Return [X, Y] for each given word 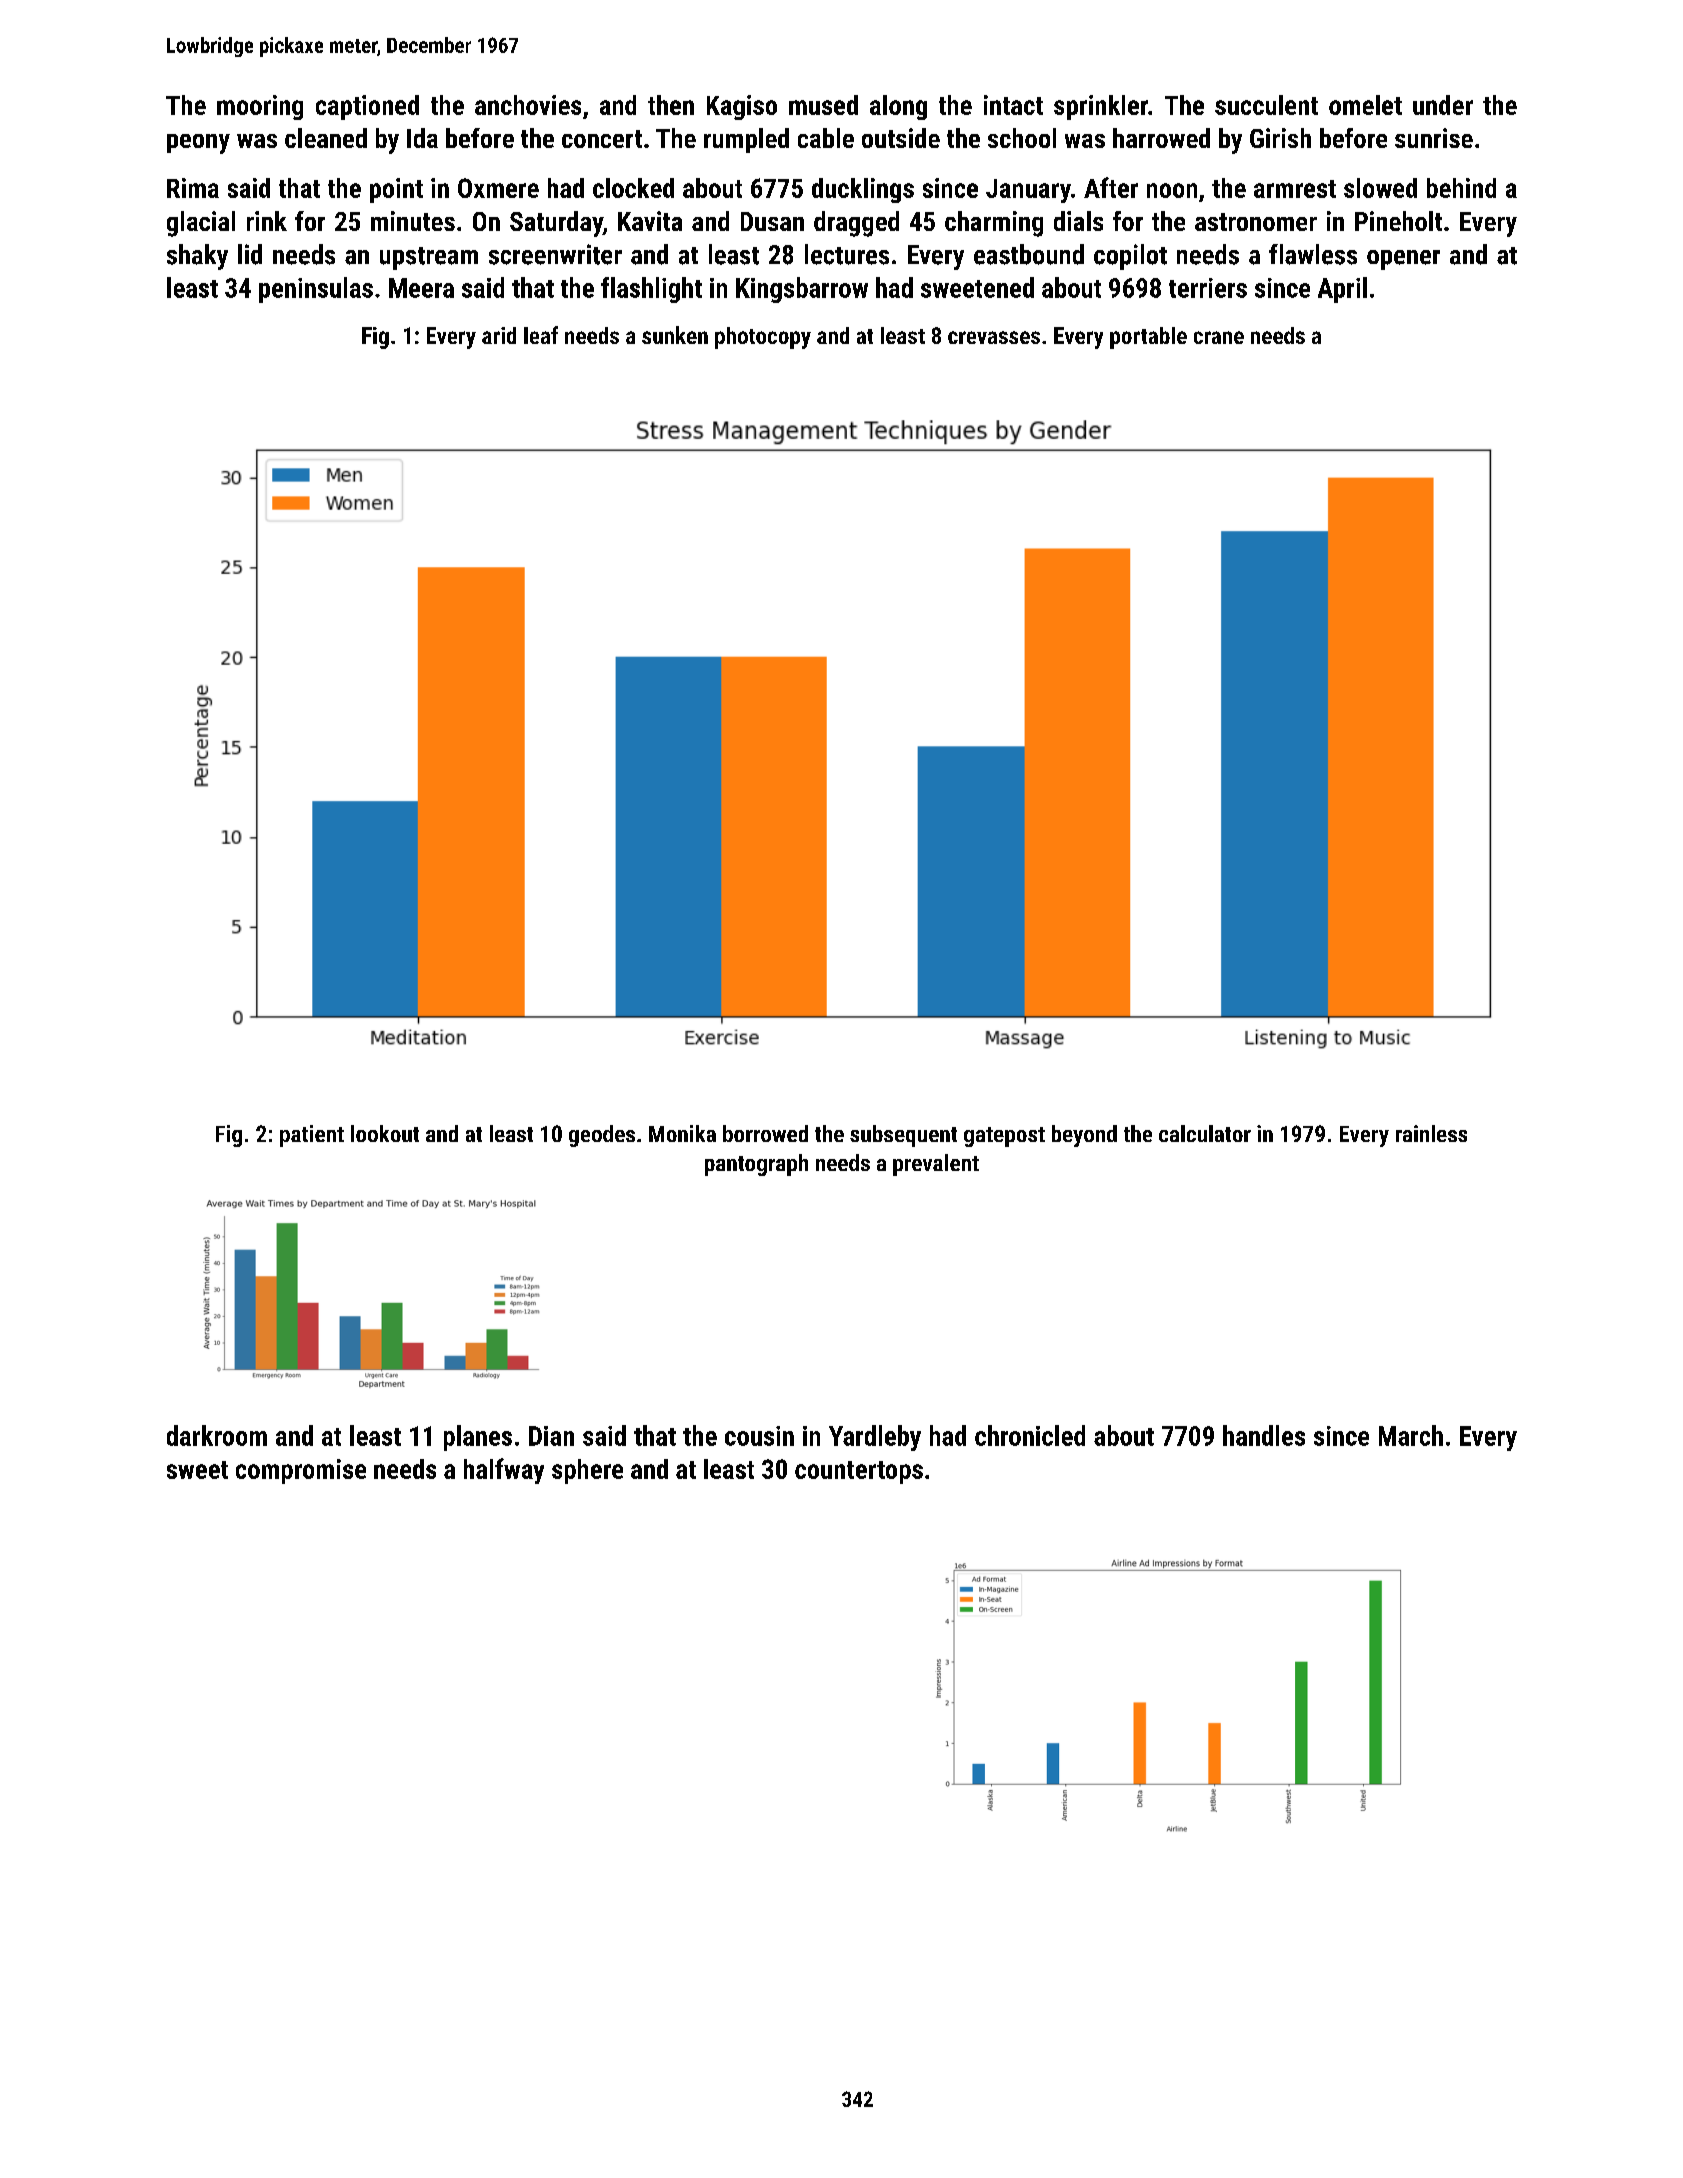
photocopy [763, 338]
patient [312, 1136]
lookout [385, 1133]
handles [1264, 1435]
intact [1013, 105]
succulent [1266, 105]
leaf [541, 335]
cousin [759, 1436]
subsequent [903, 1136]
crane [1219, 337]
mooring [260, 107]
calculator [1205, 1133]
